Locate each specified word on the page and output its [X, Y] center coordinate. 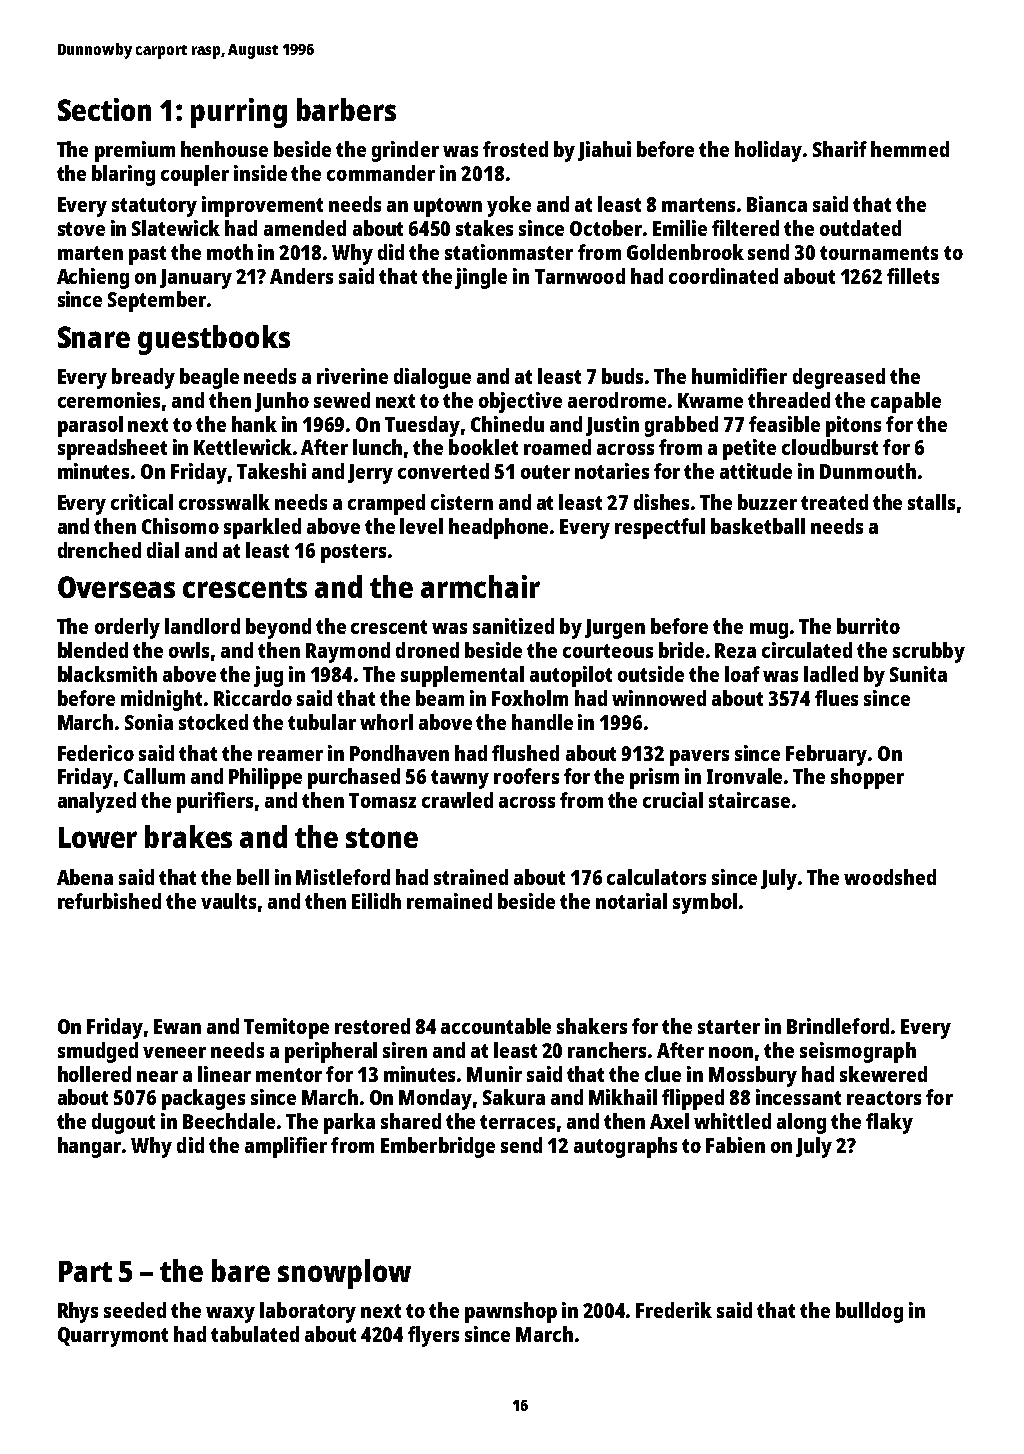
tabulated [255, 1334]
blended [93, 650]
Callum [154, 776]
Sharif [840, 149]
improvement [262, 206]
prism [654, 778]
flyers [433, 1336]
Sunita [918, 674]
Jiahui [604, 151]
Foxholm [530, 698]
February [826, 755]
